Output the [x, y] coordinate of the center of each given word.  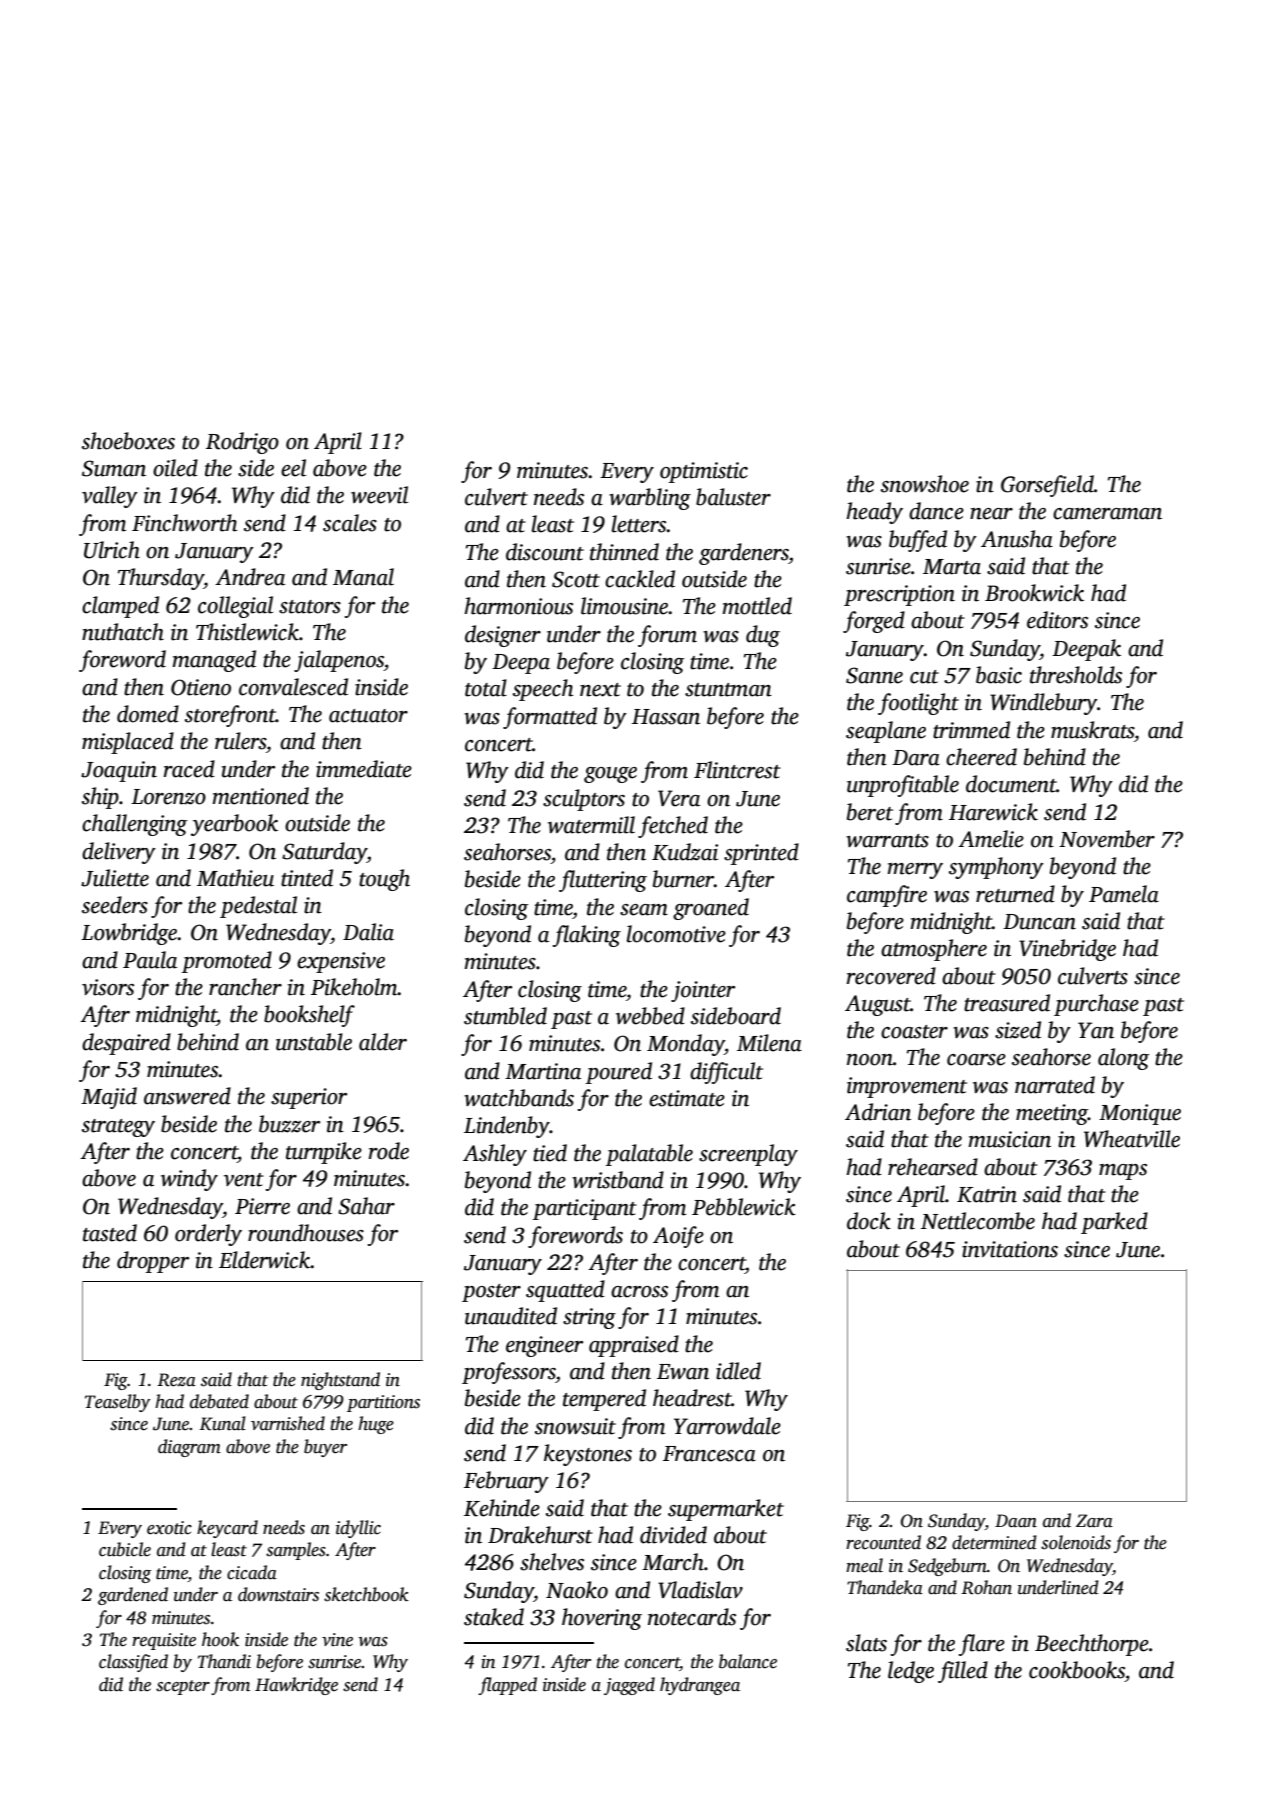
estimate [687, 1098]
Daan [1016, 1521]
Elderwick [264, 1260]
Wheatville [1132, 1139]
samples [296, 1551]
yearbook [234, 825]
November [1107, 839]
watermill [591, 825]
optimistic [704, 472]
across [639, 1292]
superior [309, 1098]
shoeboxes [128, 441]
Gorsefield [1047, 486]
